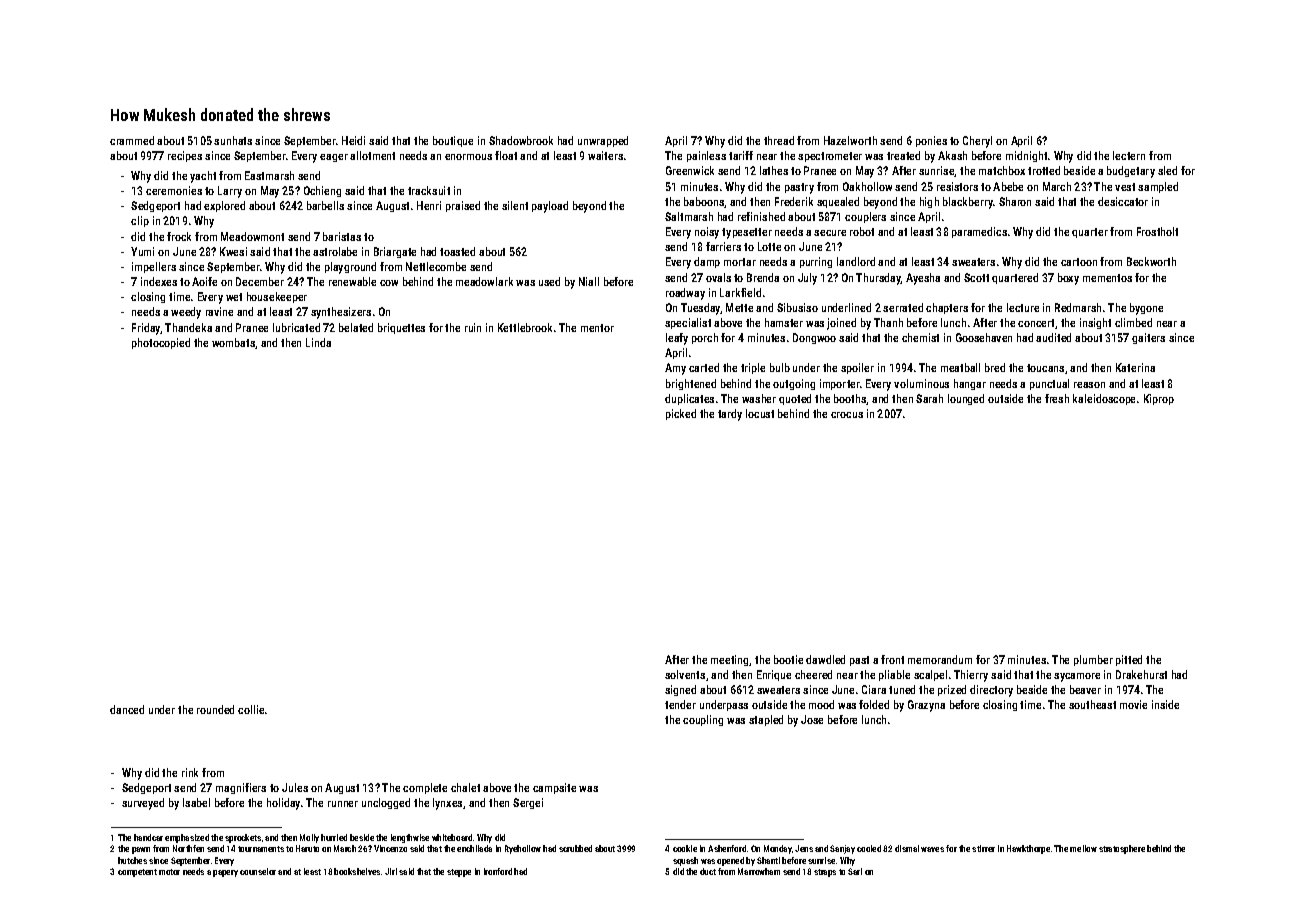 This page has width=1308, height=924. Describe the element at coordinates (1148, 338) in the page. I see `gaiters` at that location.
